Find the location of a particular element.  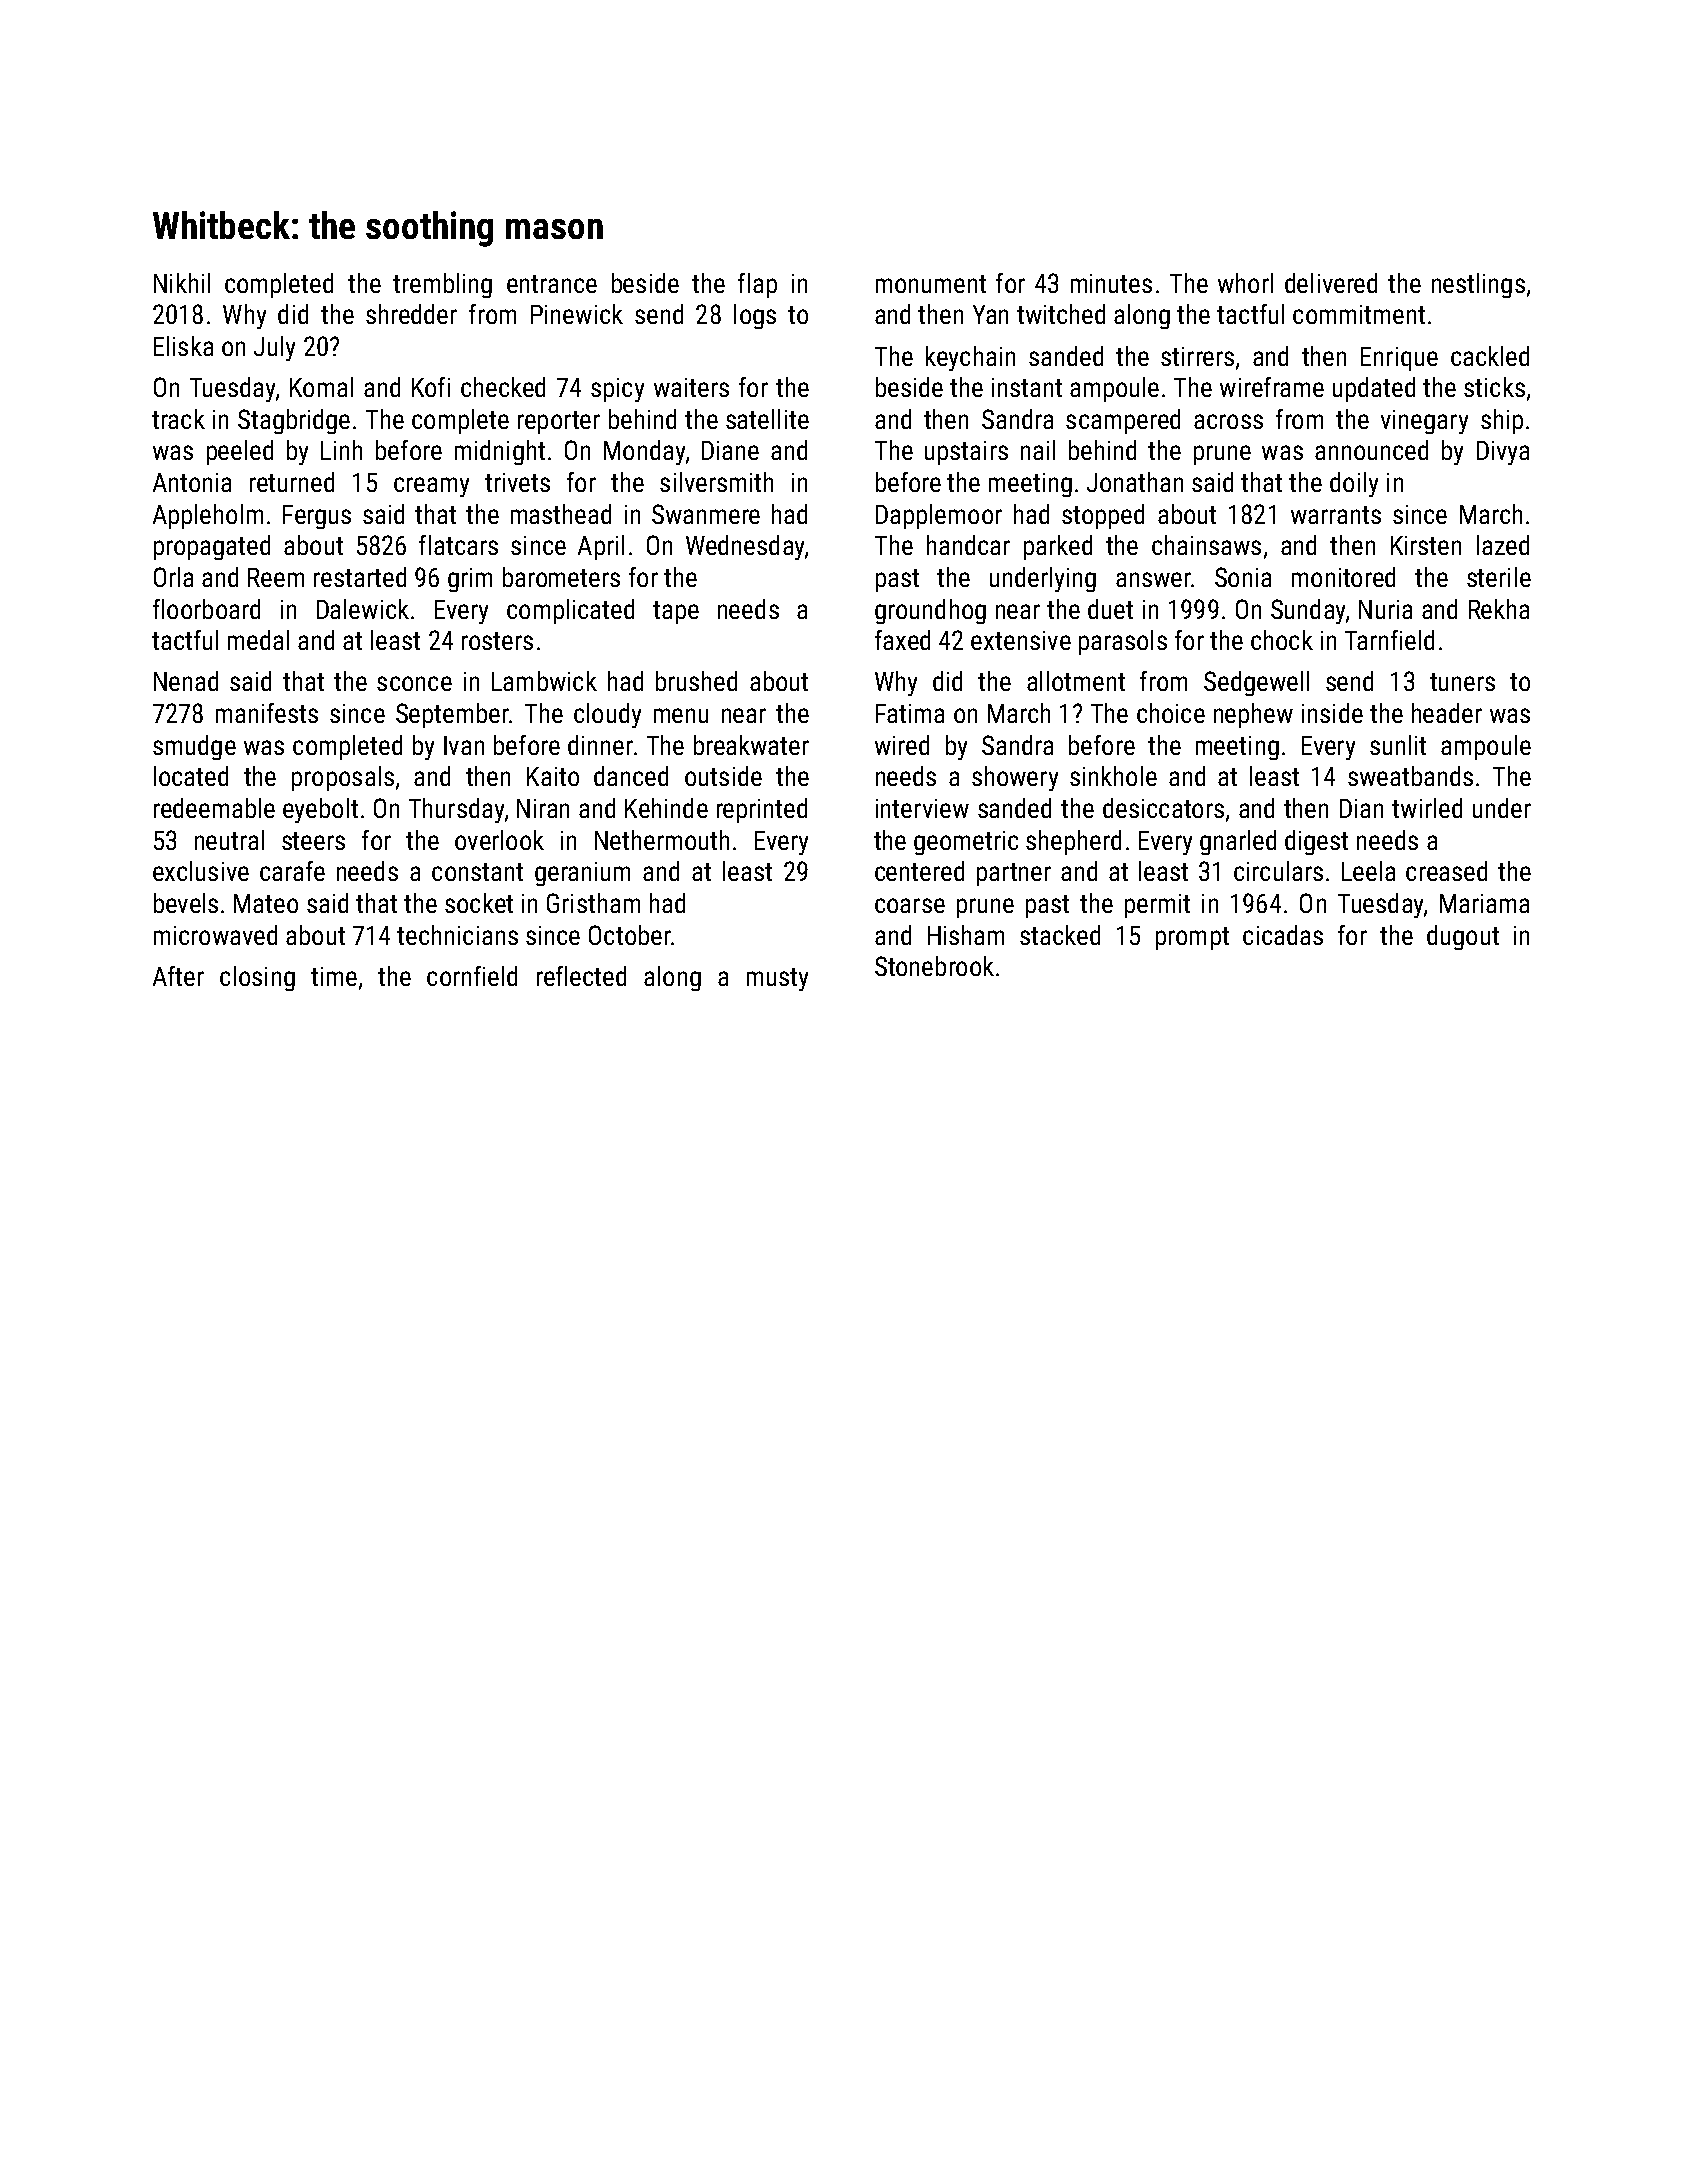

Stagbridge is located at coordinates (294, 421).
